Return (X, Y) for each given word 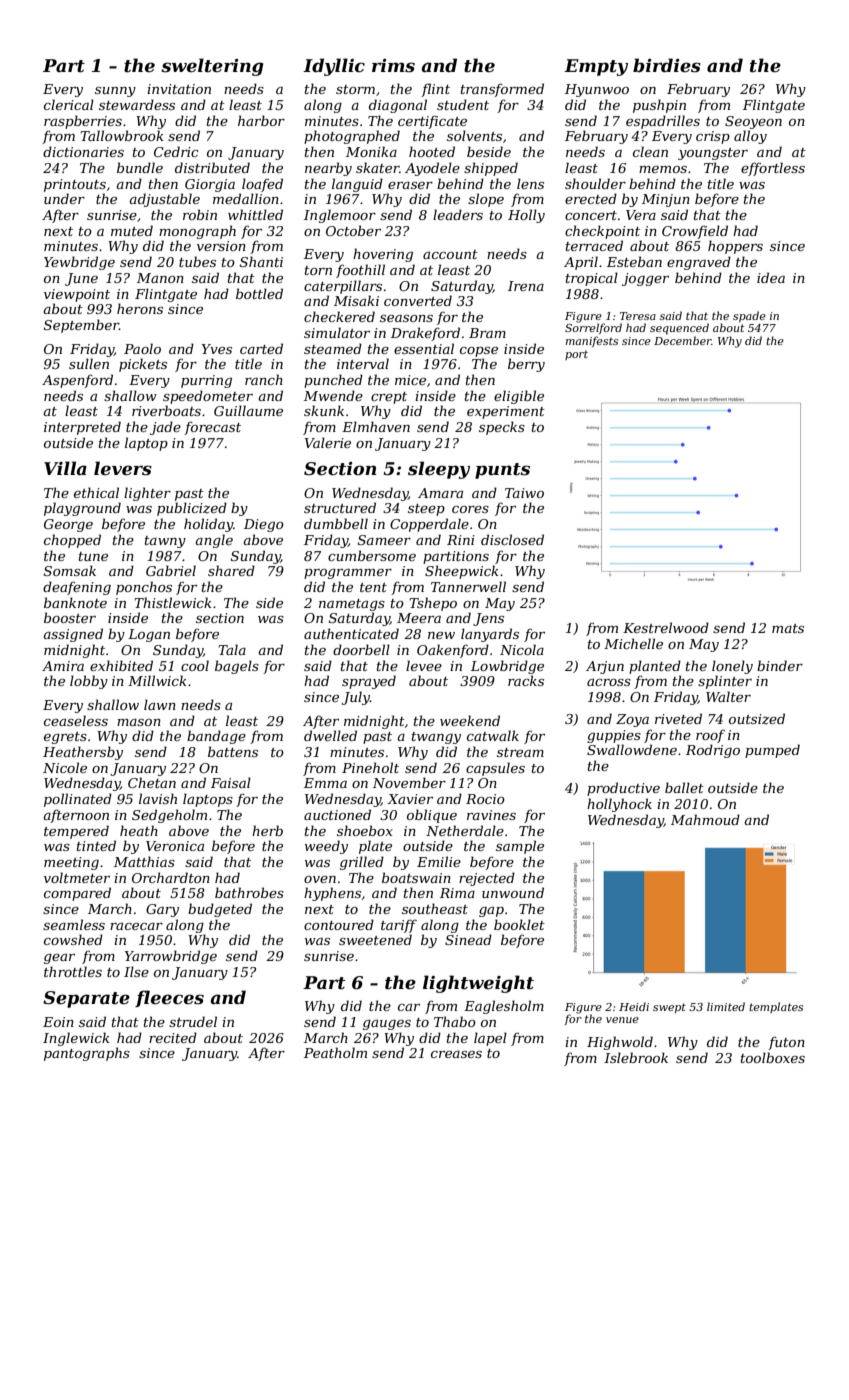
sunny (115, 92)
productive (623, 789)
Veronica (175, 846)
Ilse (136, 971)
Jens (488, 619)
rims (393, 66)
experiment (506, 412)
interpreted (82, 428)
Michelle (633, 643)
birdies (667, 65)
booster (70, 617)
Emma (325, 783)
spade (749, 316)
